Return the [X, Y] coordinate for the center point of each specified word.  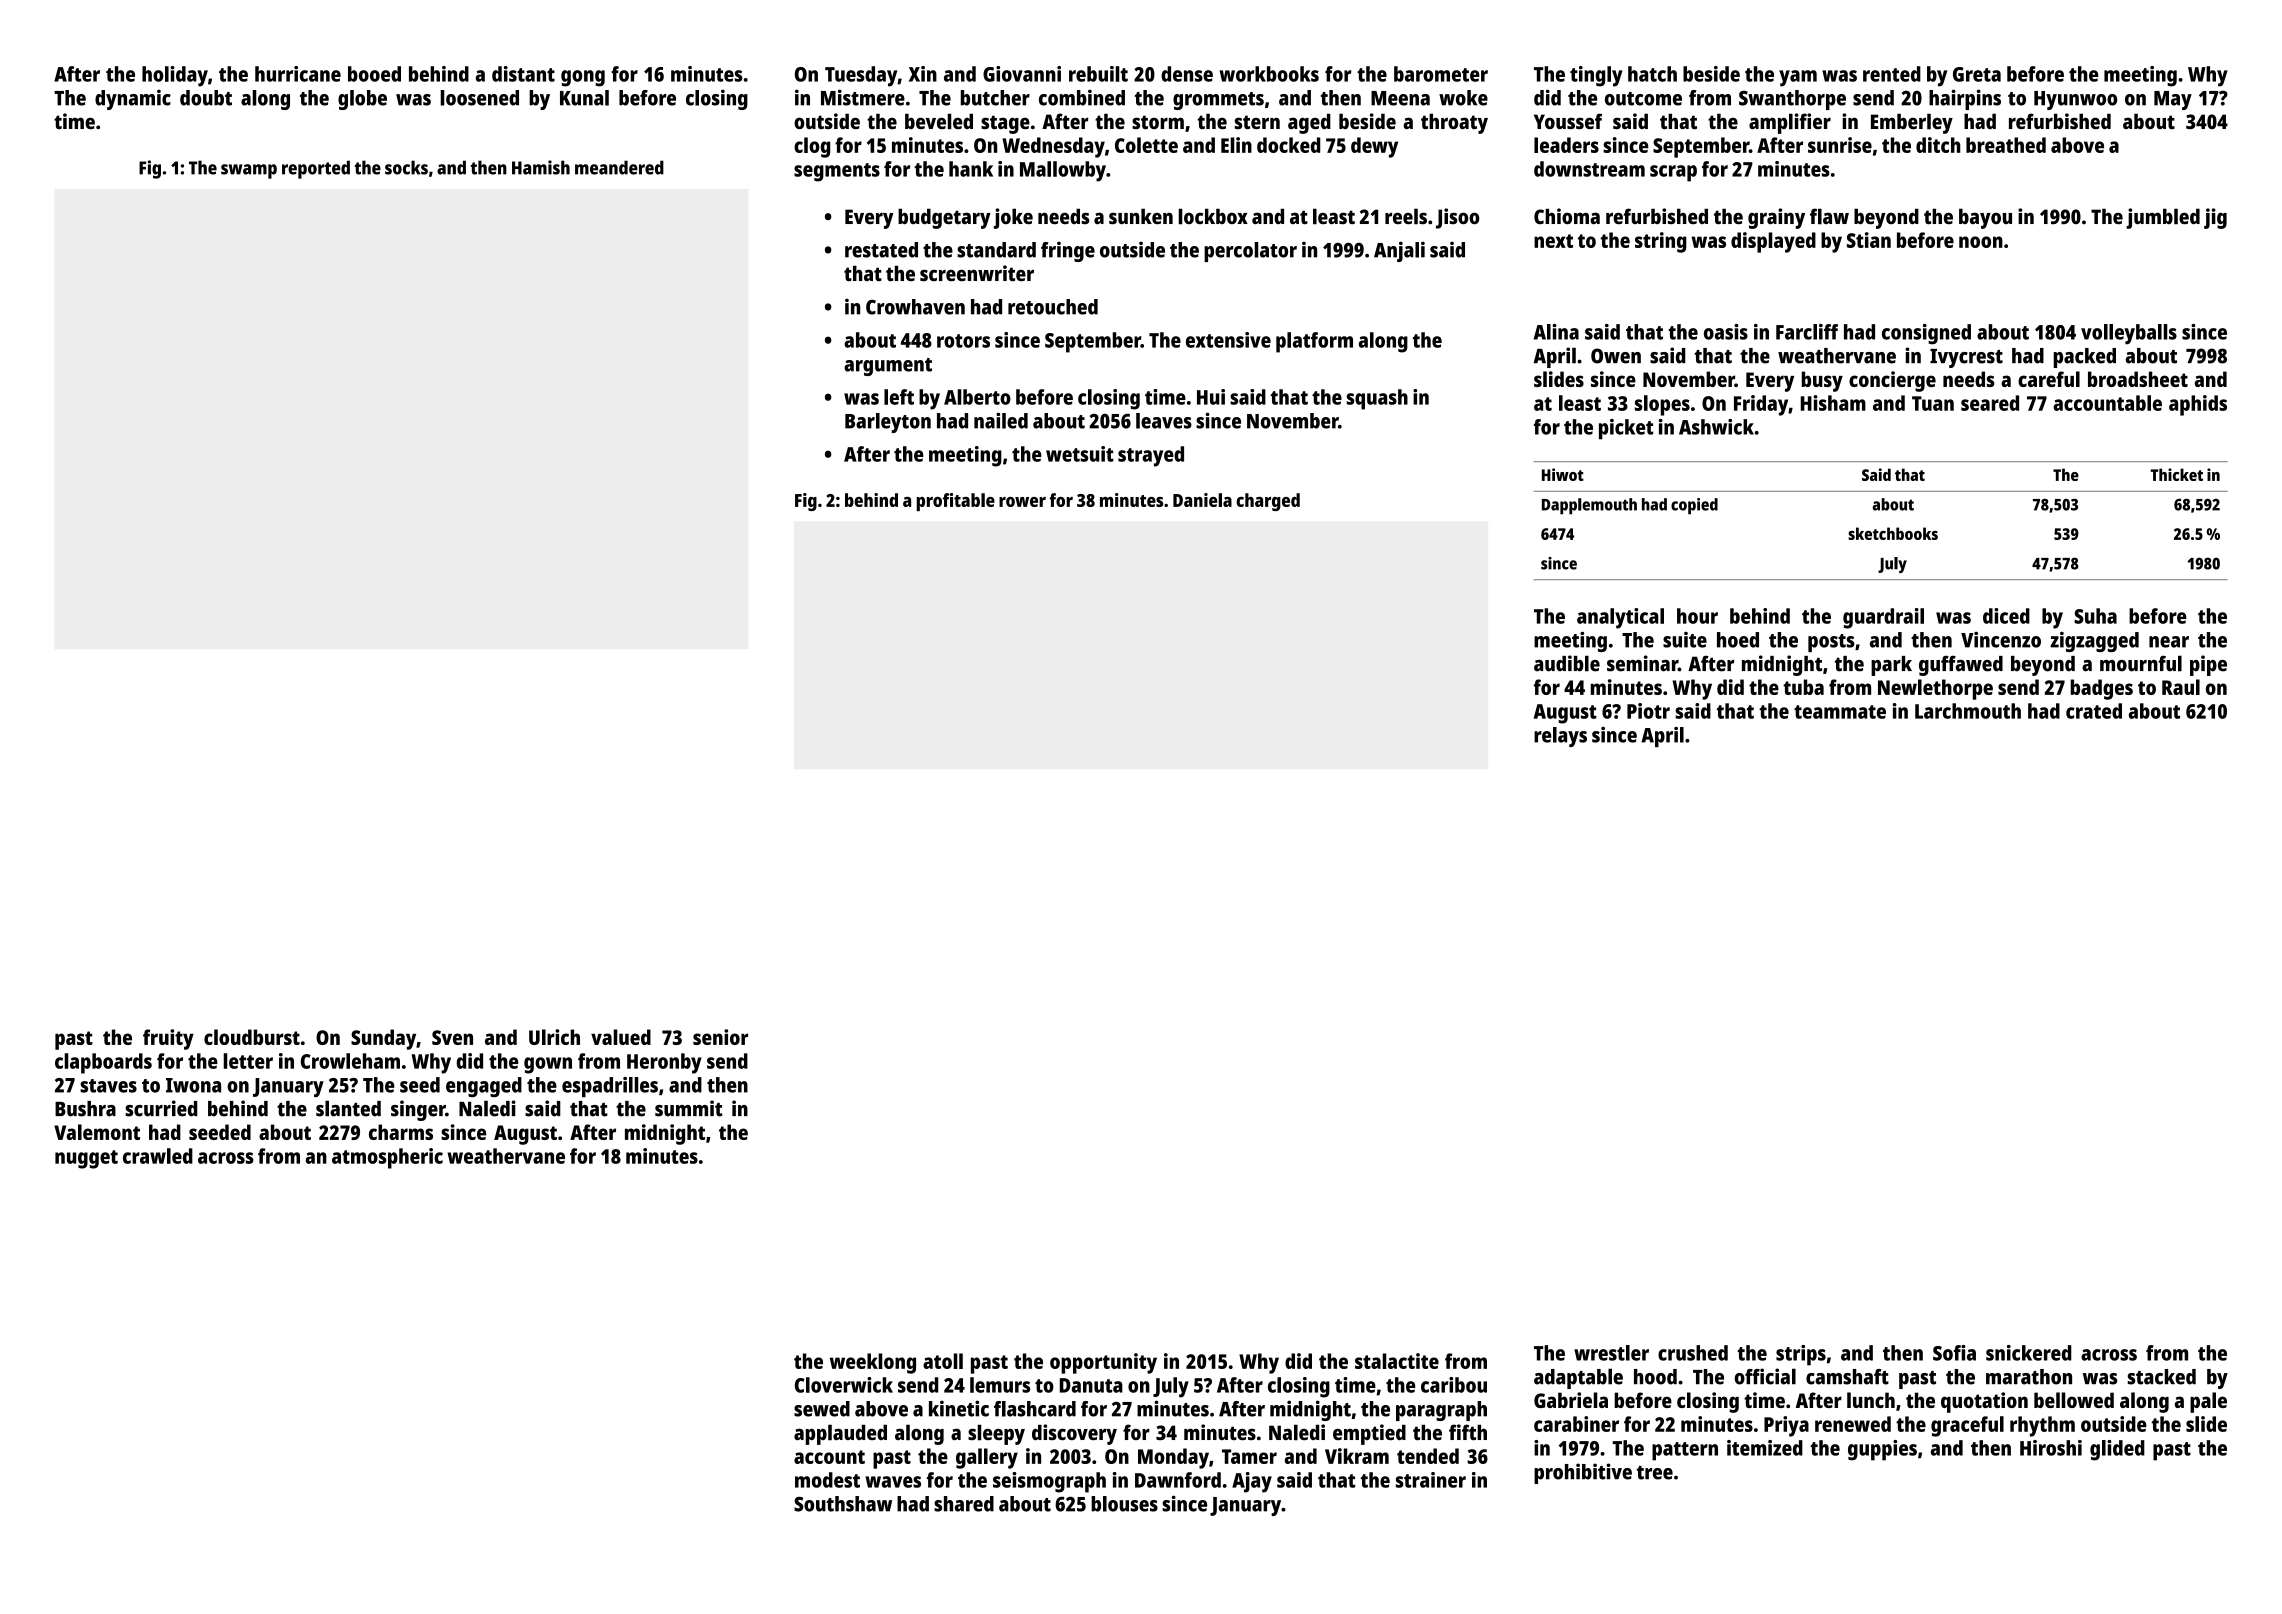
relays [1560, 737]
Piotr [1648, 711]
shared [964, 1504]
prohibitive [1583, 1473]
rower [1022, 502]
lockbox [1213, 216]
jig [2215, 218]
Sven [452, 1037]
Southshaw [843, 1504]
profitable [955, 502]
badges [2101, 689]
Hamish [541, 167]
